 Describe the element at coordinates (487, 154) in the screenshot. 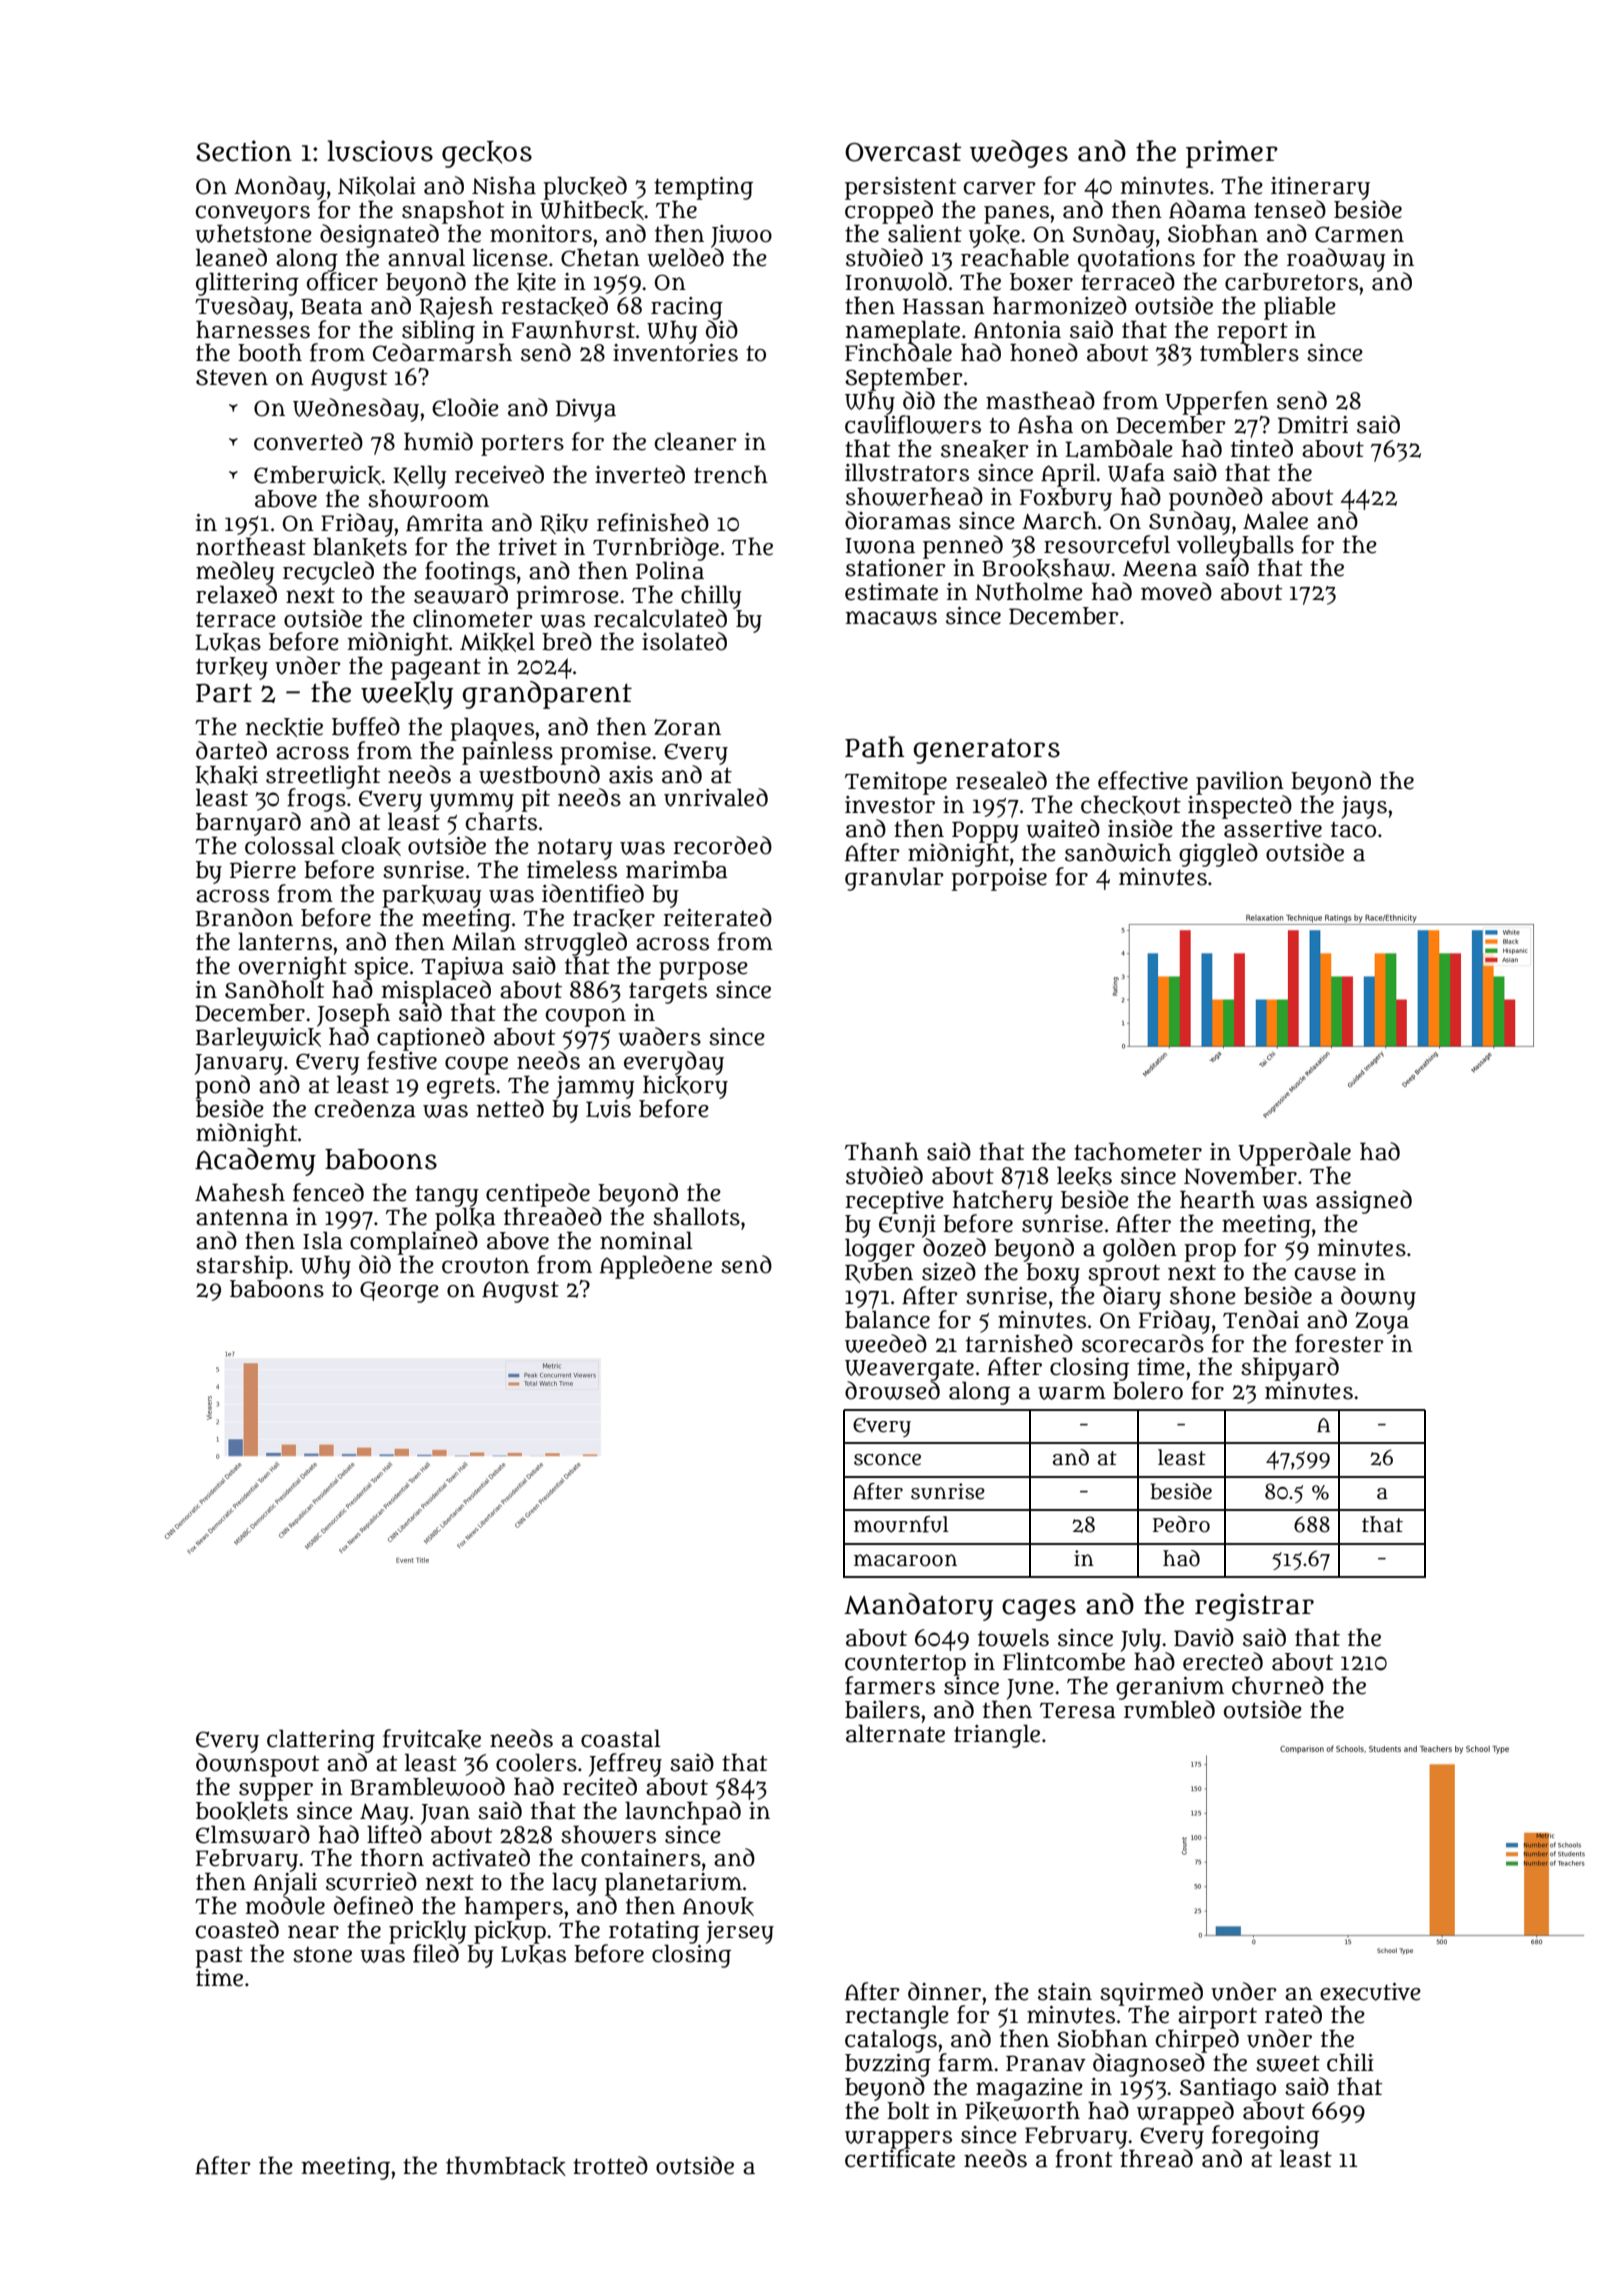

I see `geckos` at that location.
